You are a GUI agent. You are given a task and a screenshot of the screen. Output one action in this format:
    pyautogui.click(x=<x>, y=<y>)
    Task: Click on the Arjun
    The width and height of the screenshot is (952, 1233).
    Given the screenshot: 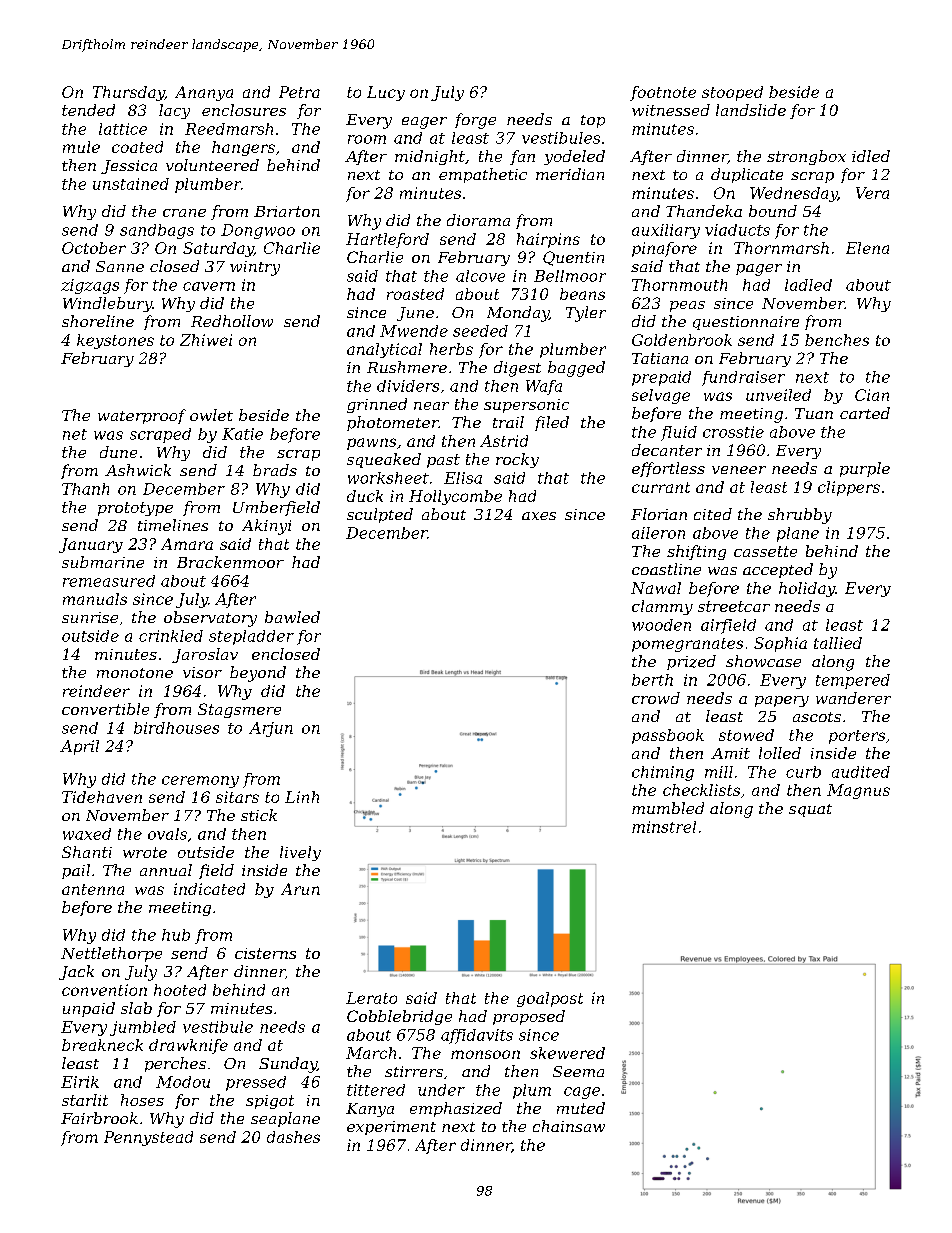 What is the action you would take?
    pyautogui.click(x=271, y=729)
